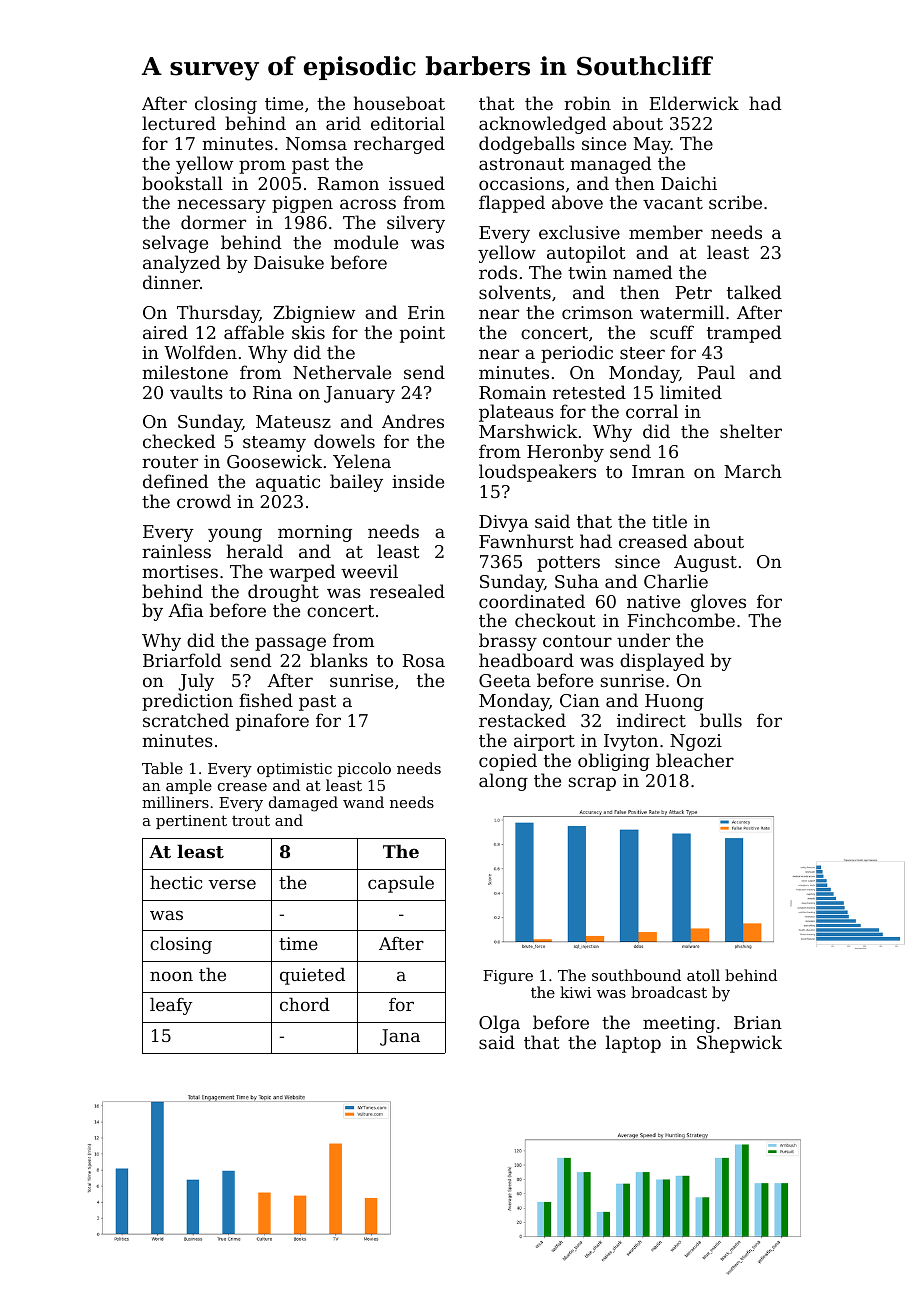 The height and width of the screenshot is (1314, 924). I want to click on talked, so click(754, 292).
